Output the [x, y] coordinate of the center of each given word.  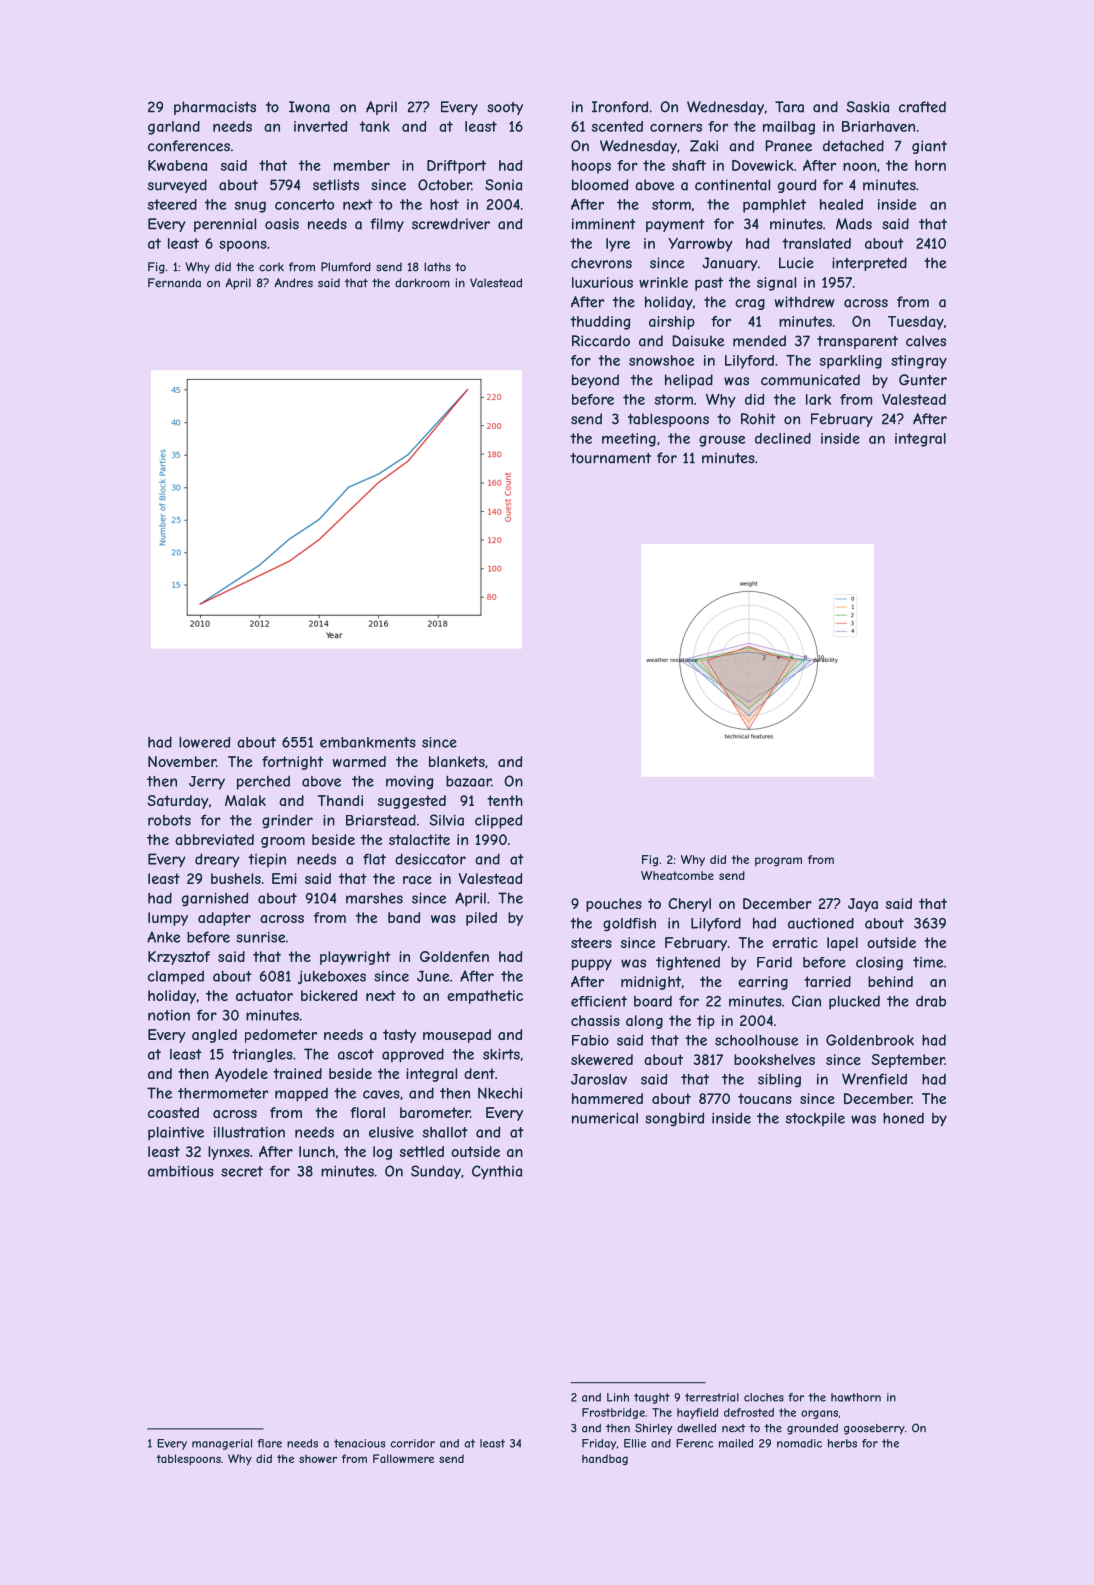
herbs [842, 1443]
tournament [610, 458]
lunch [317, 1151]
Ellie [635, 1443]
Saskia [867, 107]
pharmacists [215, 108]
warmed [359, 761]
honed [903, 1118]
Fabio [590, 1040]
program [778, 862]
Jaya [863, 905]
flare [269, 1443]
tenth [505, 800]
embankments [368, 742]
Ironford [620, 107]
